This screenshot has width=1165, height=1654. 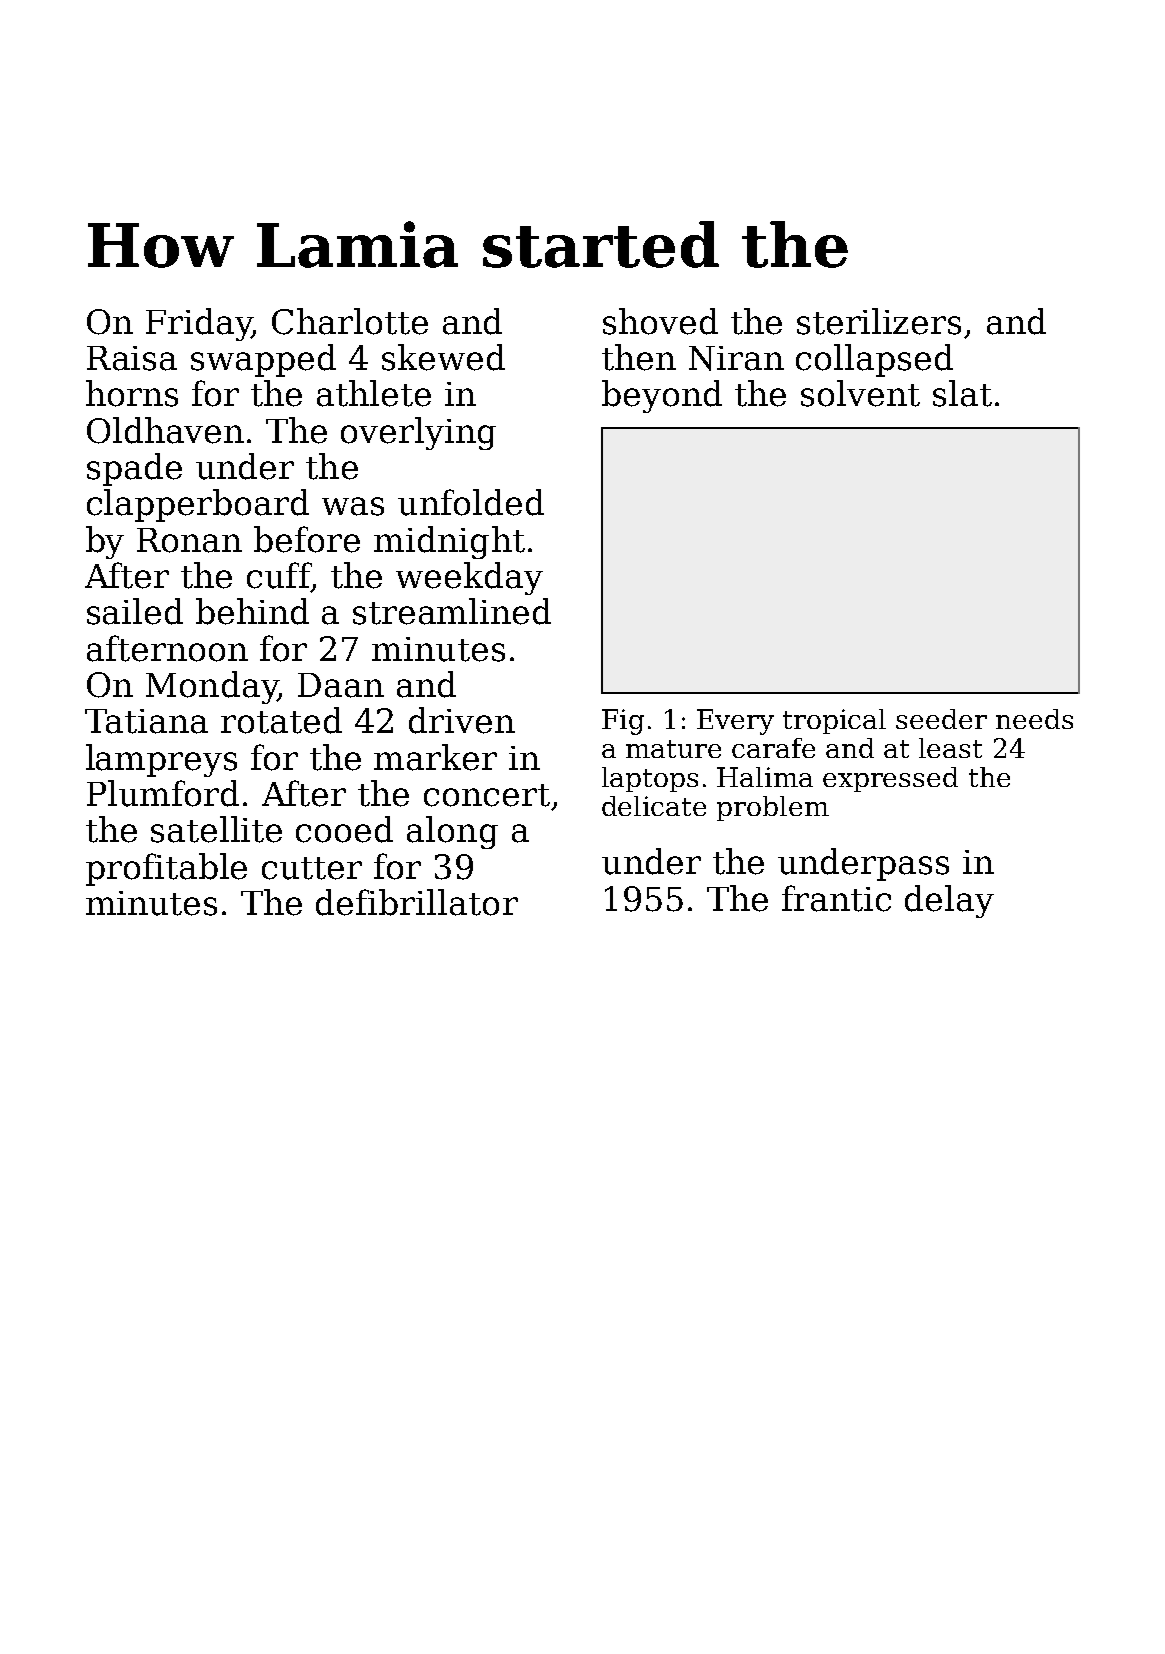 What do you see at coordinates (471, 502) in the screenshot?
I see `unfolded` at bounding box center [471, 502].
